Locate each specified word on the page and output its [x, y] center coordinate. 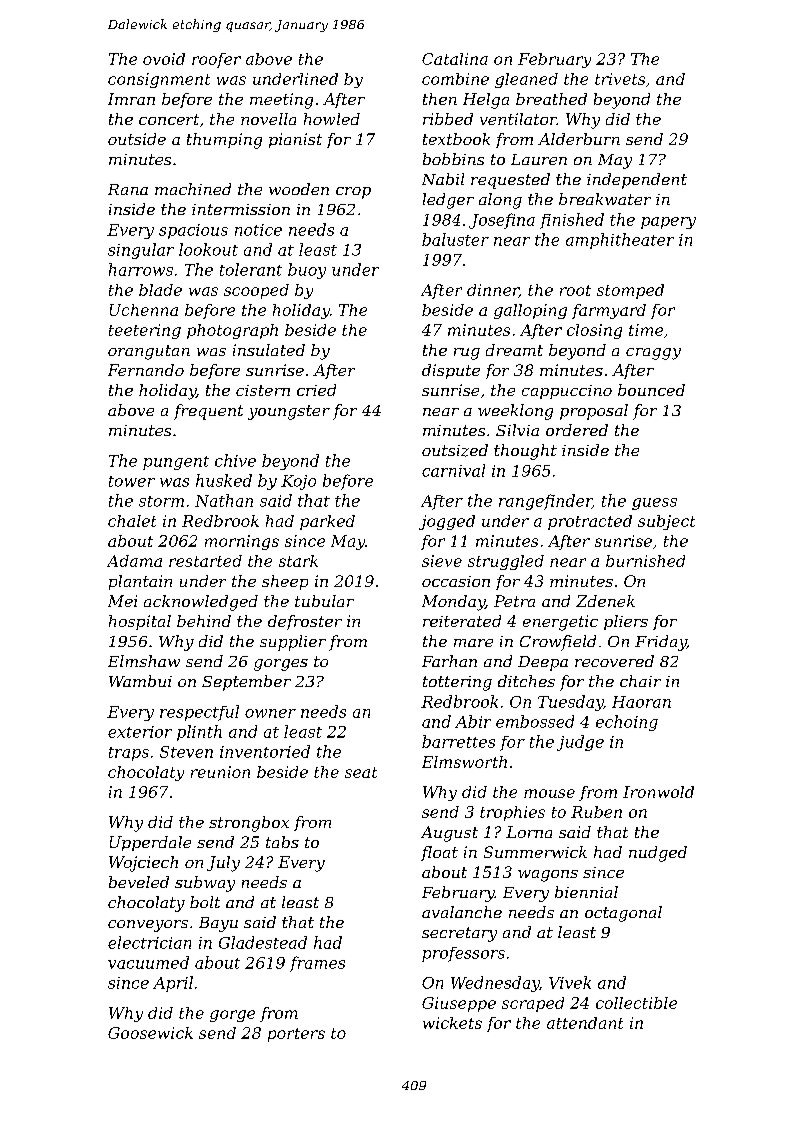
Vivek [570, 982]
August [449, 834]
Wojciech [143, 864]
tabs [282, 842]
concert [169, 119]
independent [637, 181]
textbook [456, 139]
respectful [199, 713]
